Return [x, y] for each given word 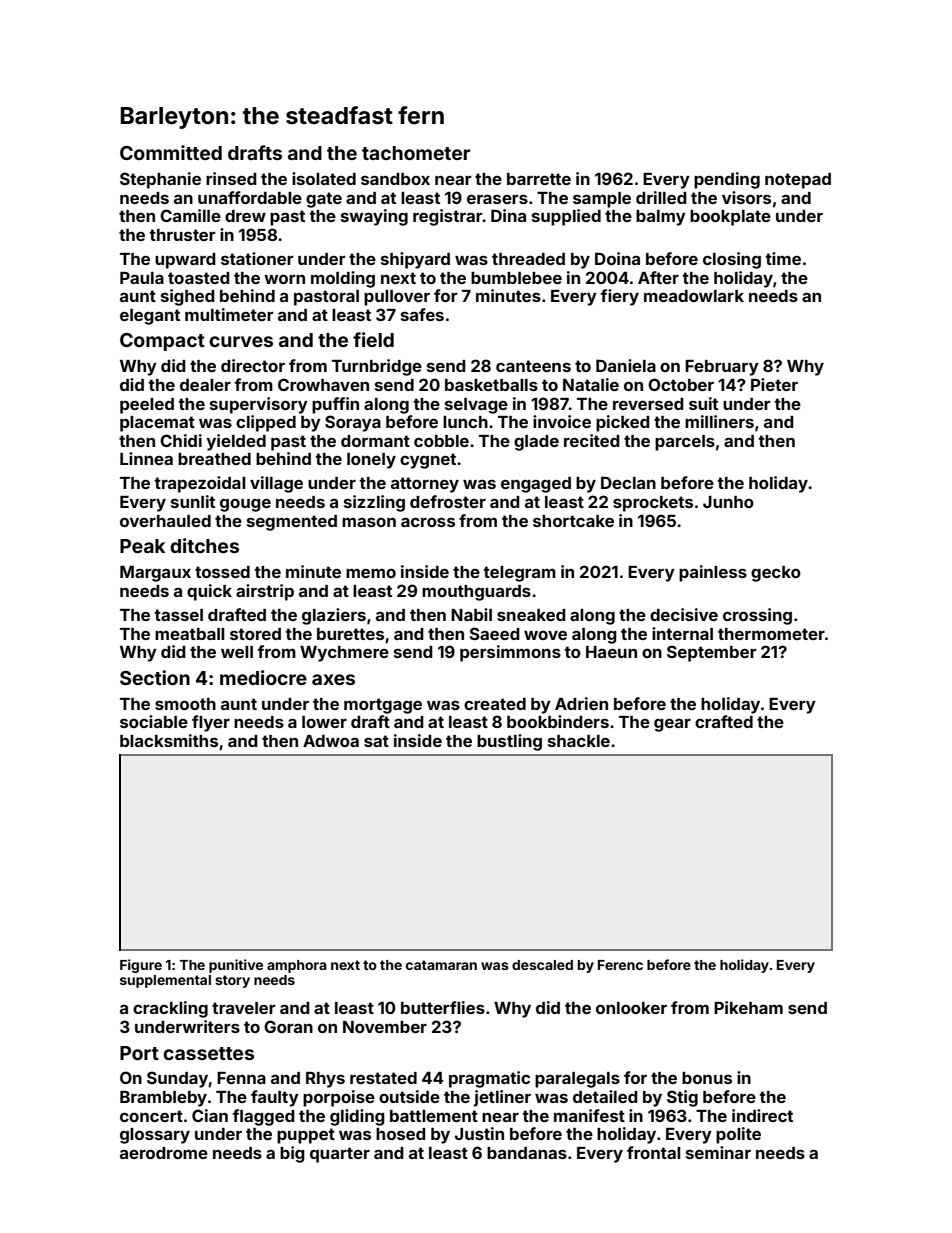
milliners [719, 421]
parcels [685, 443]
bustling [509, 742]
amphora [297, 966]
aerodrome [164, 1153]
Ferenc [620, 965]
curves [241, 341]
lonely [371, 461]
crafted [724, 721]
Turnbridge [377, 367]
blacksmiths [169, 740]
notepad [798, 181]
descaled [542, 965]
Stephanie [160, 180]
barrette [539, 179]
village [276, 484]
